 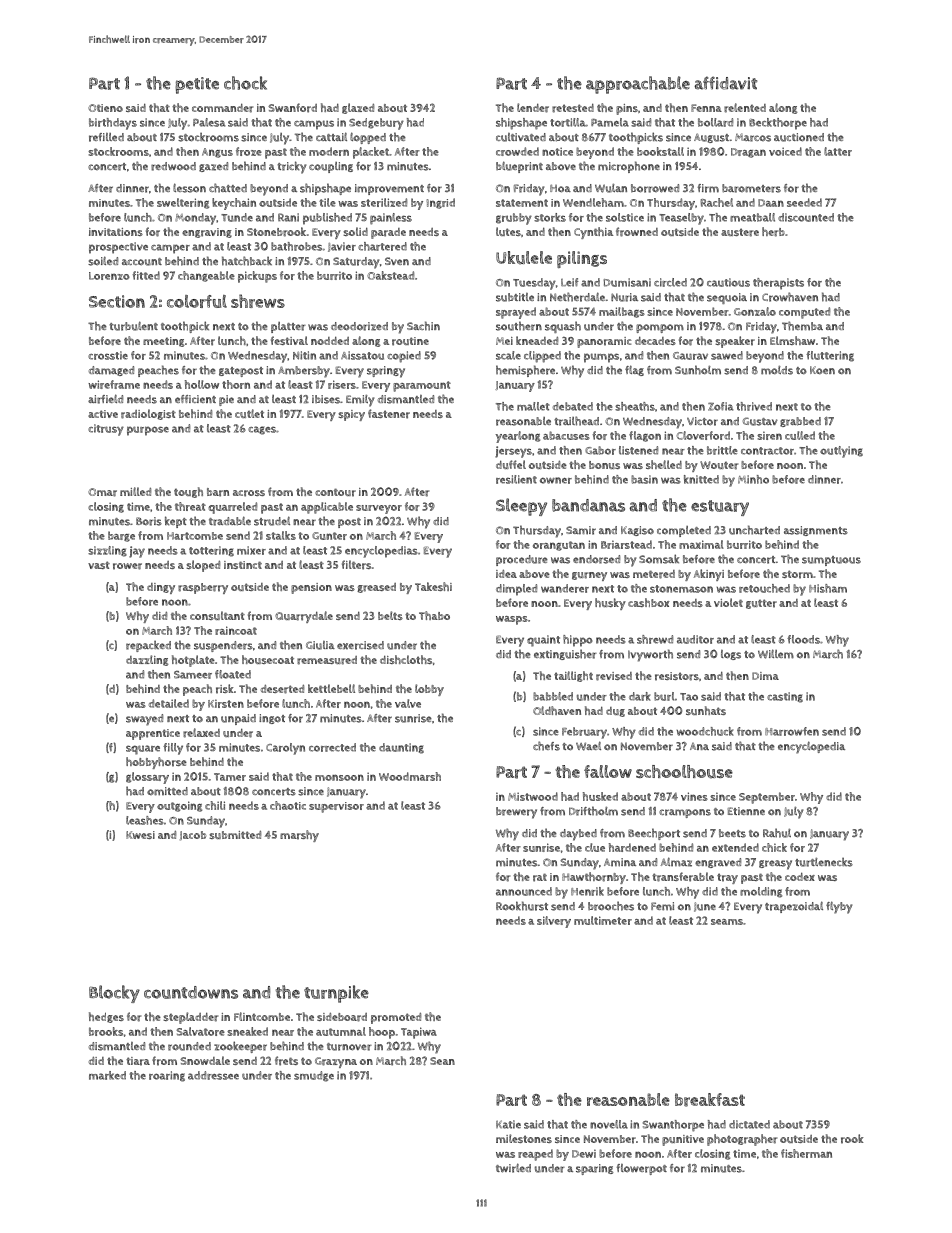 I want to click on daybed, so click(x=578, y=835).
